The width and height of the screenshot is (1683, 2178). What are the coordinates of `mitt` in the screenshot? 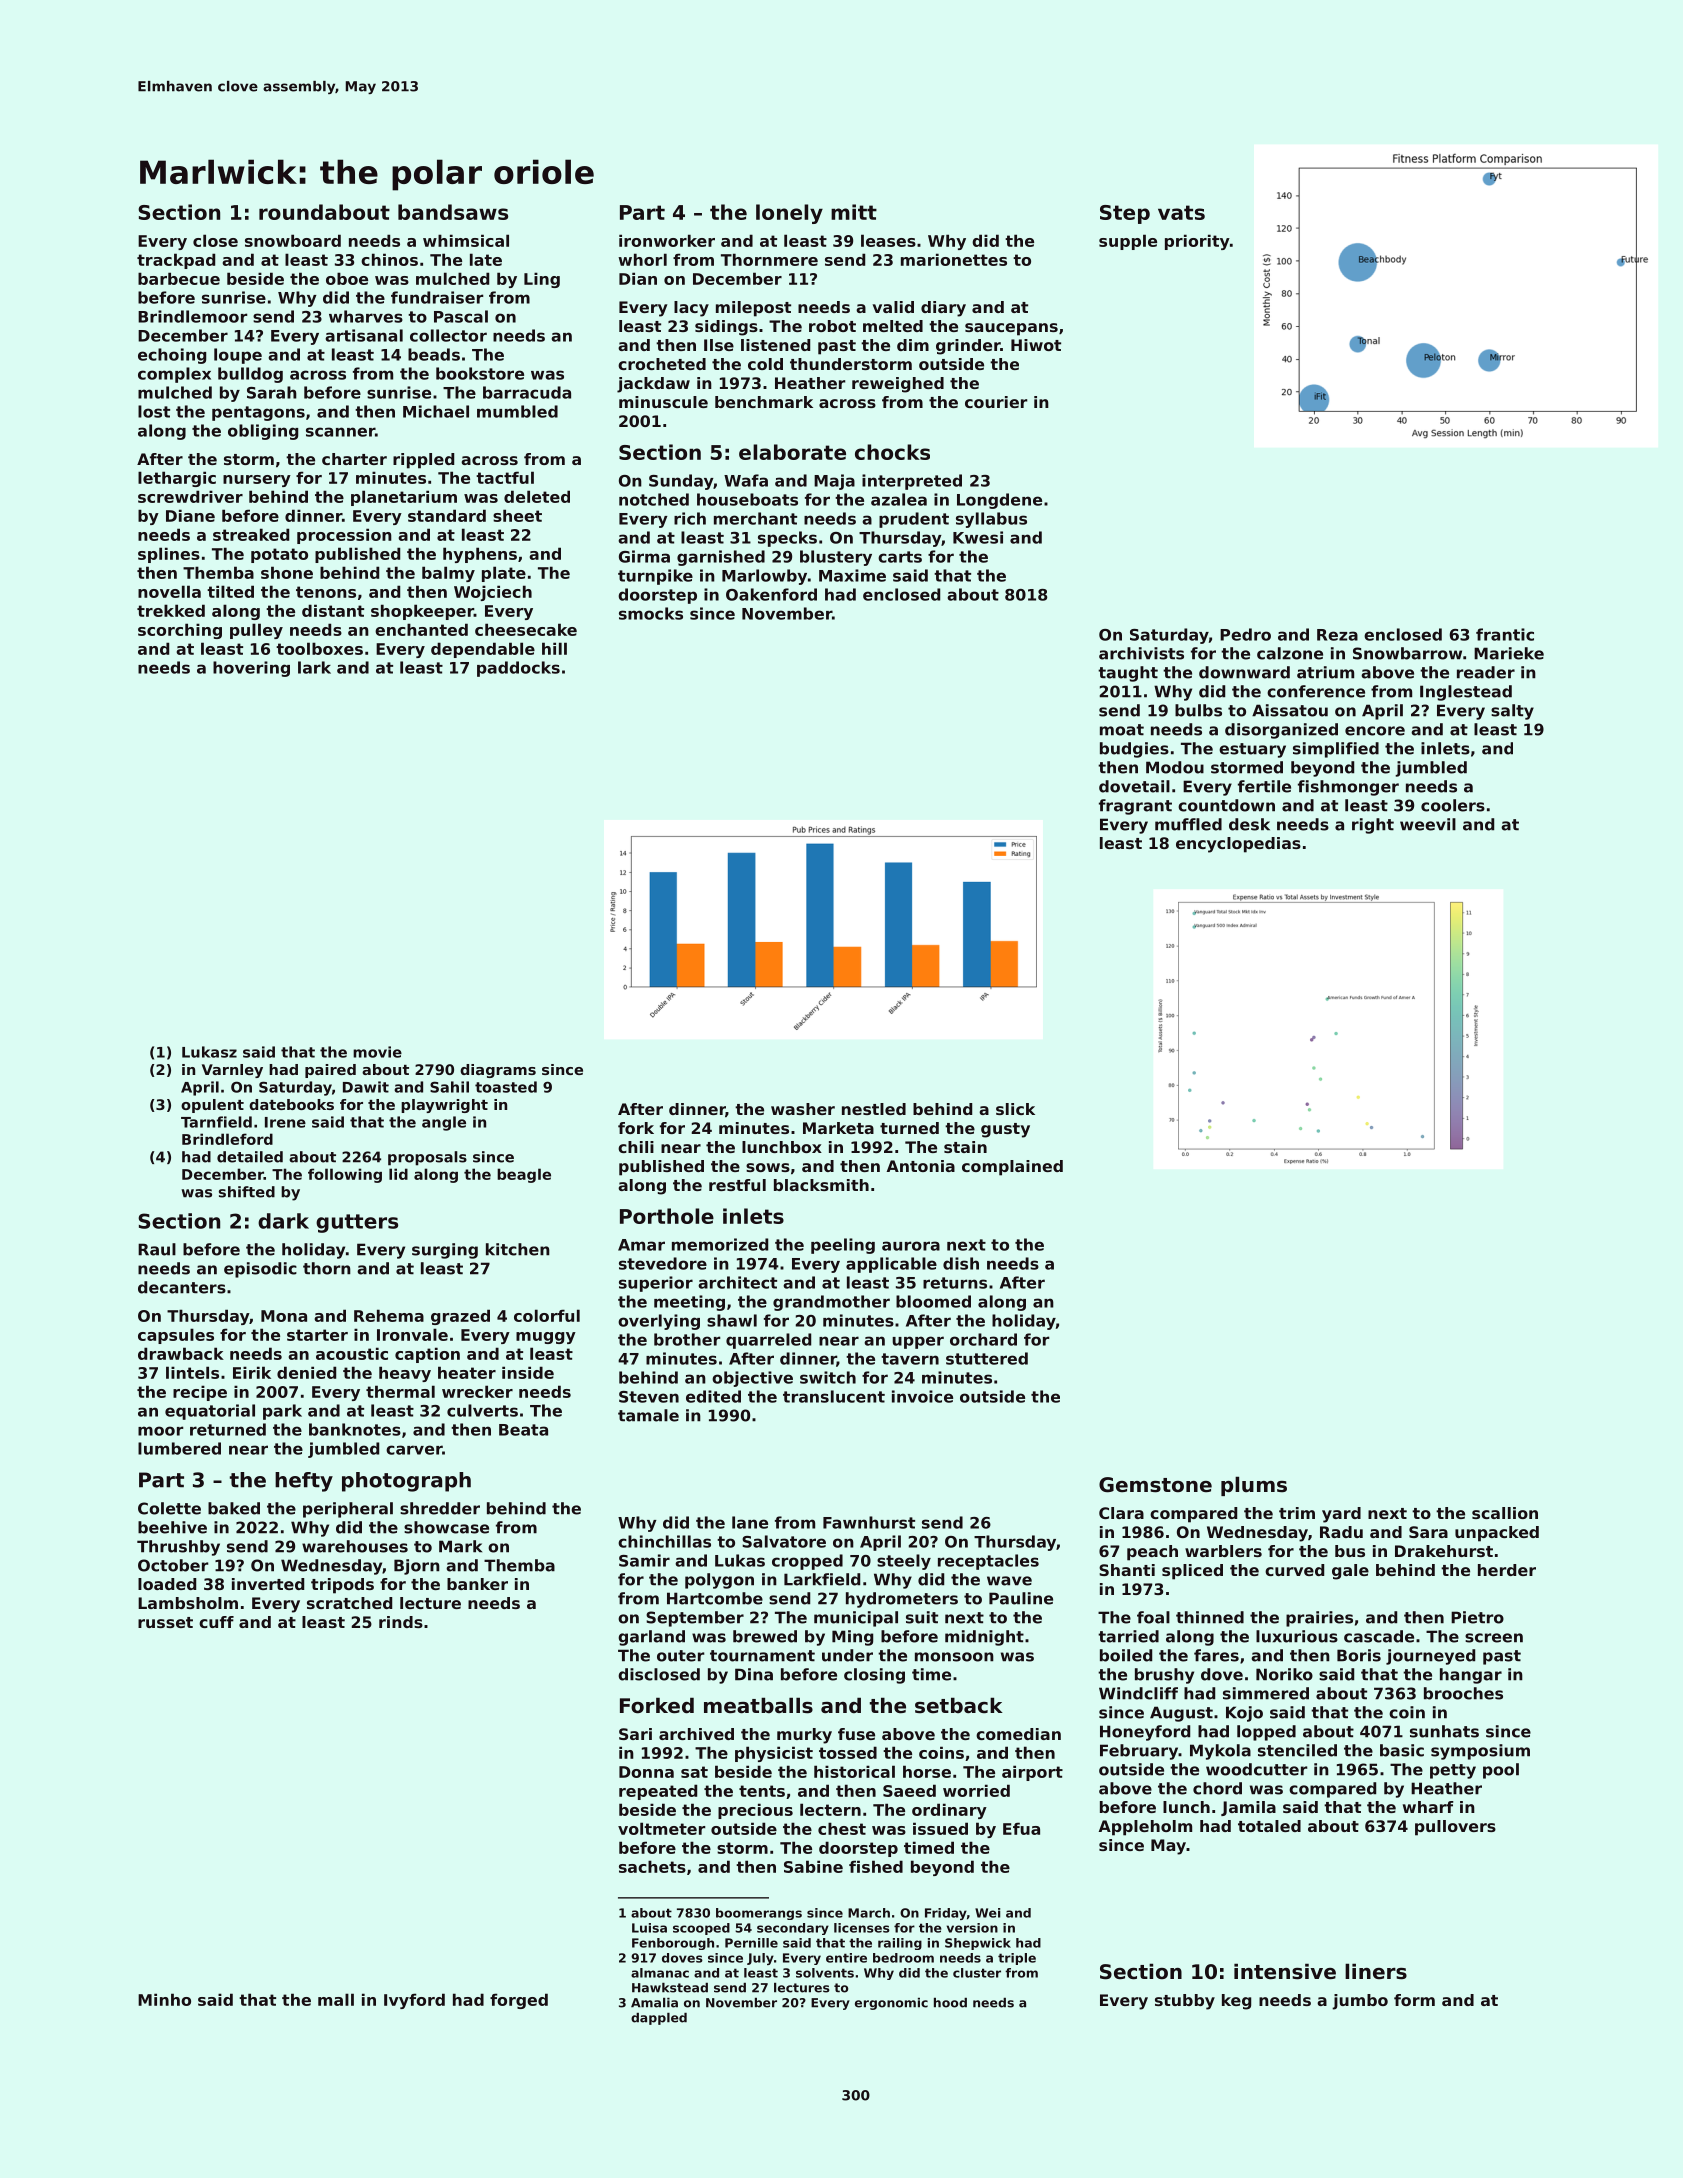 It's located at (854, 212).
